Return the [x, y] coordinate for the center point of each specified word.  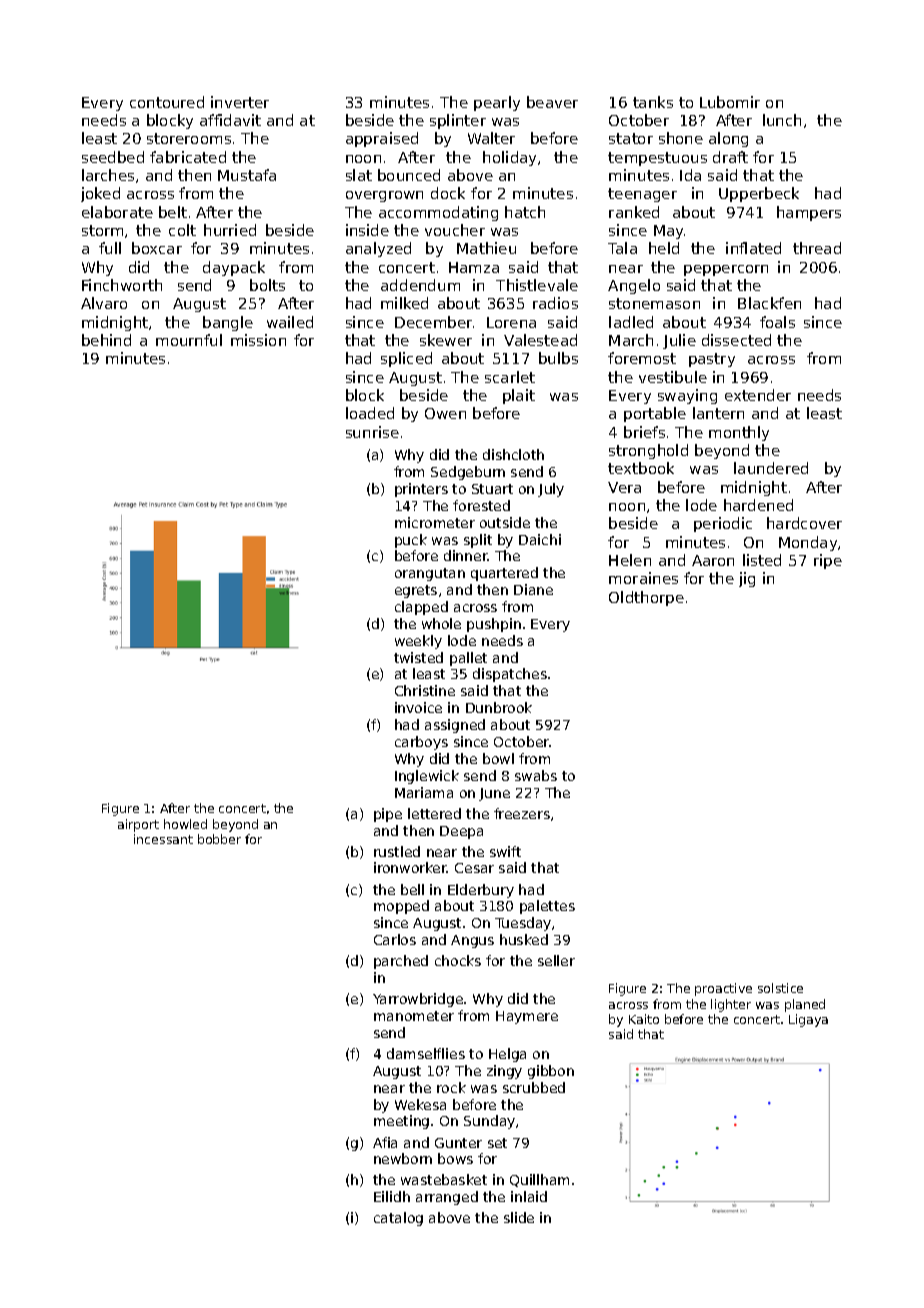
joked [100, 194]
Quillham [539, 1180]
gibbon [551, 1072]
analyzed [378, 249]
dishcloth [513, 454]
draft [730, 157]
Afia [385, 1142]
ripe [828, 561]
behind [106, 340]
